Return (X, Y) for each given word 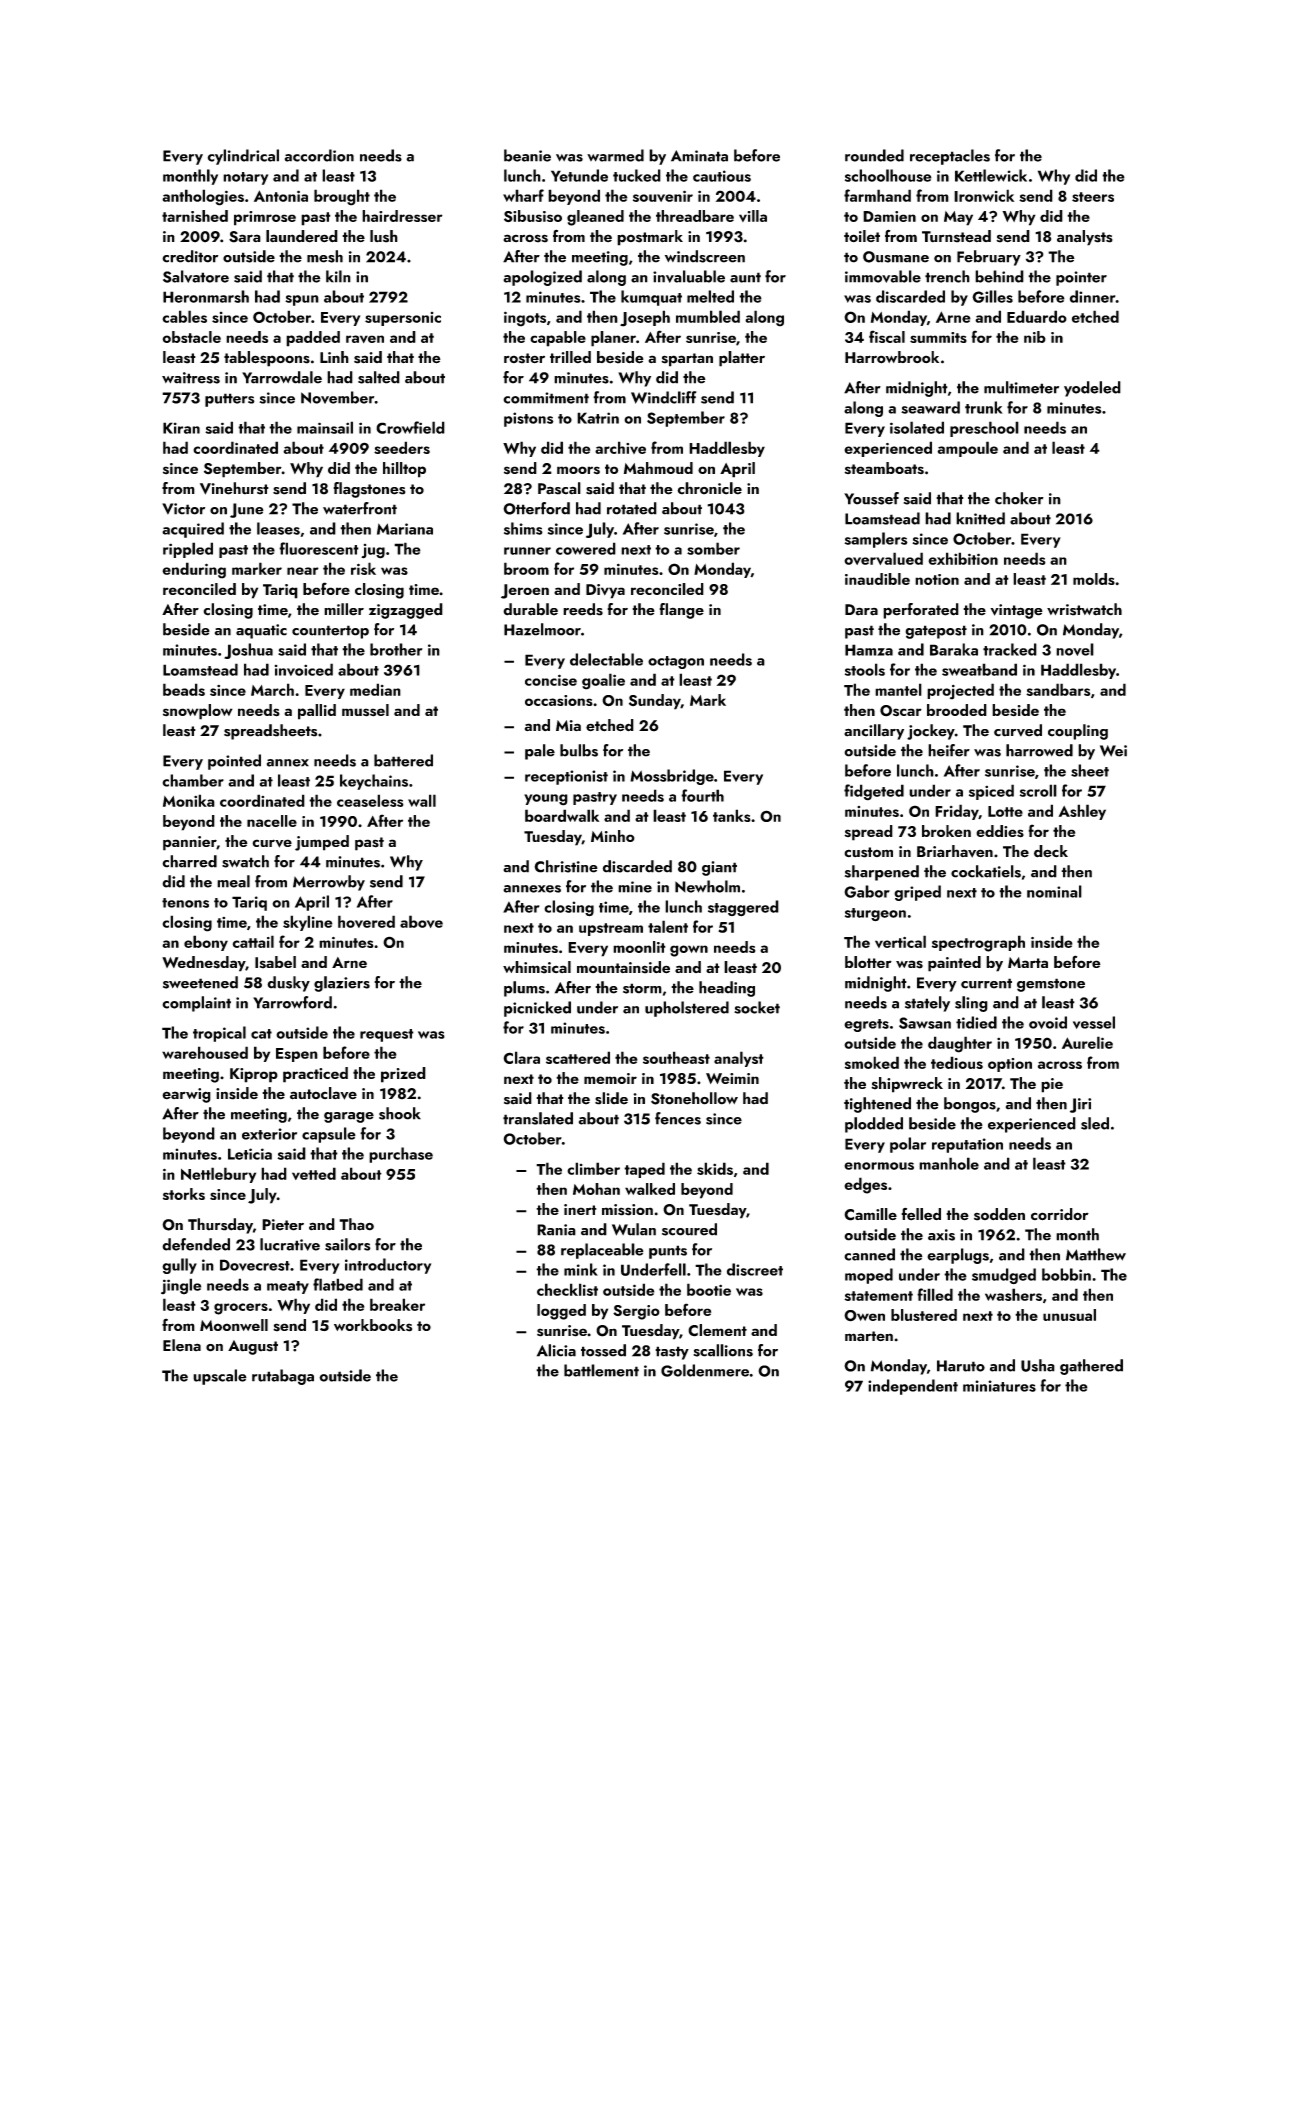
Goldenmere (705, 1370)
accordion (319, 155)
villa (753, 216)
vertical (900, 941)
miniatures (999, 1386)
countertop (330, 632)
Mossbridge (672, 777)
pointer (1081, 278)
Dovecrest (255, 1265)
